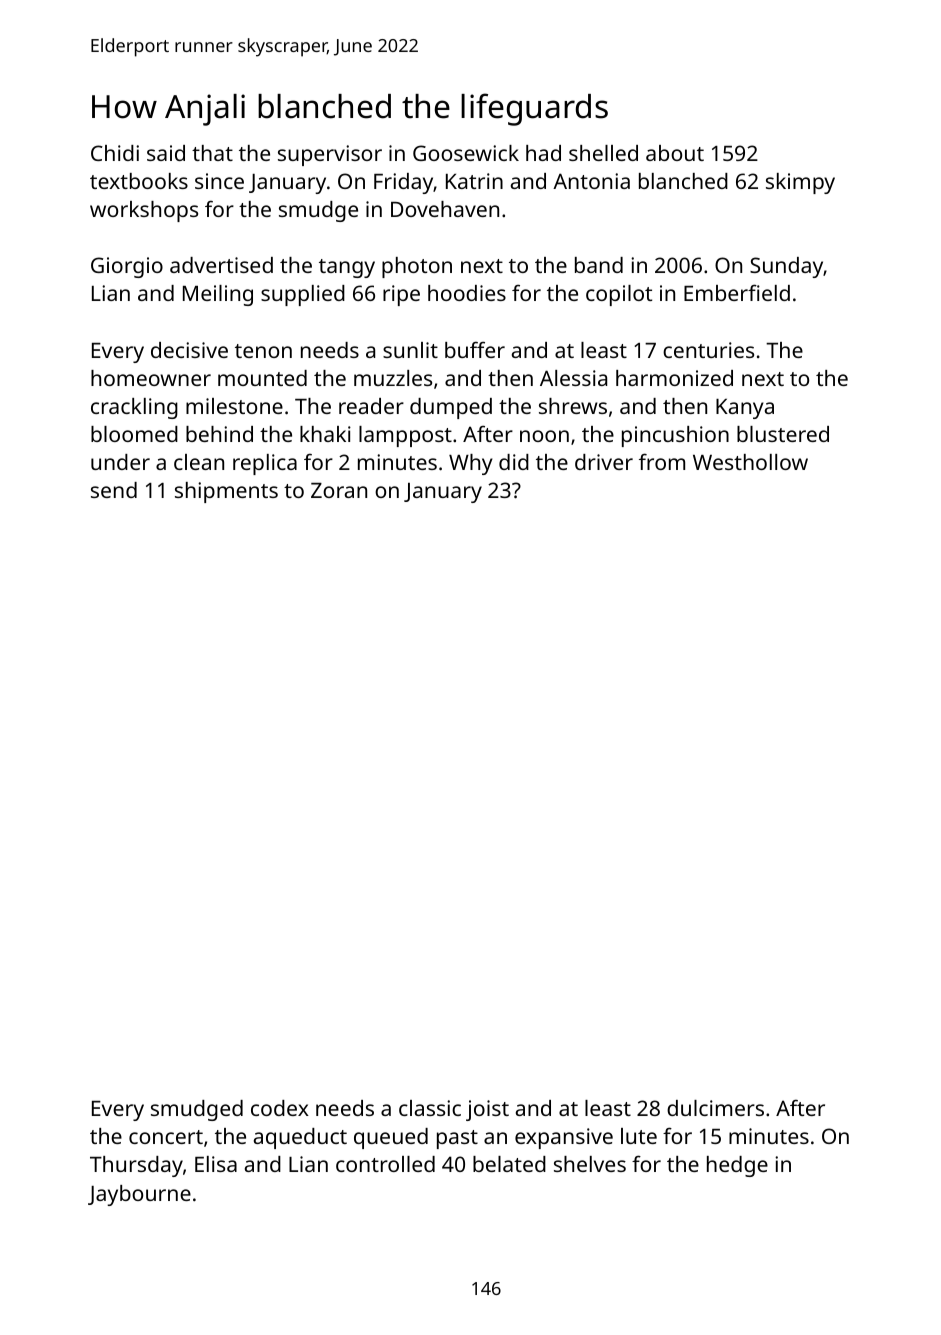 This image has height=1335, width=941. I want to click on Thursday, so click(136, 1166).
